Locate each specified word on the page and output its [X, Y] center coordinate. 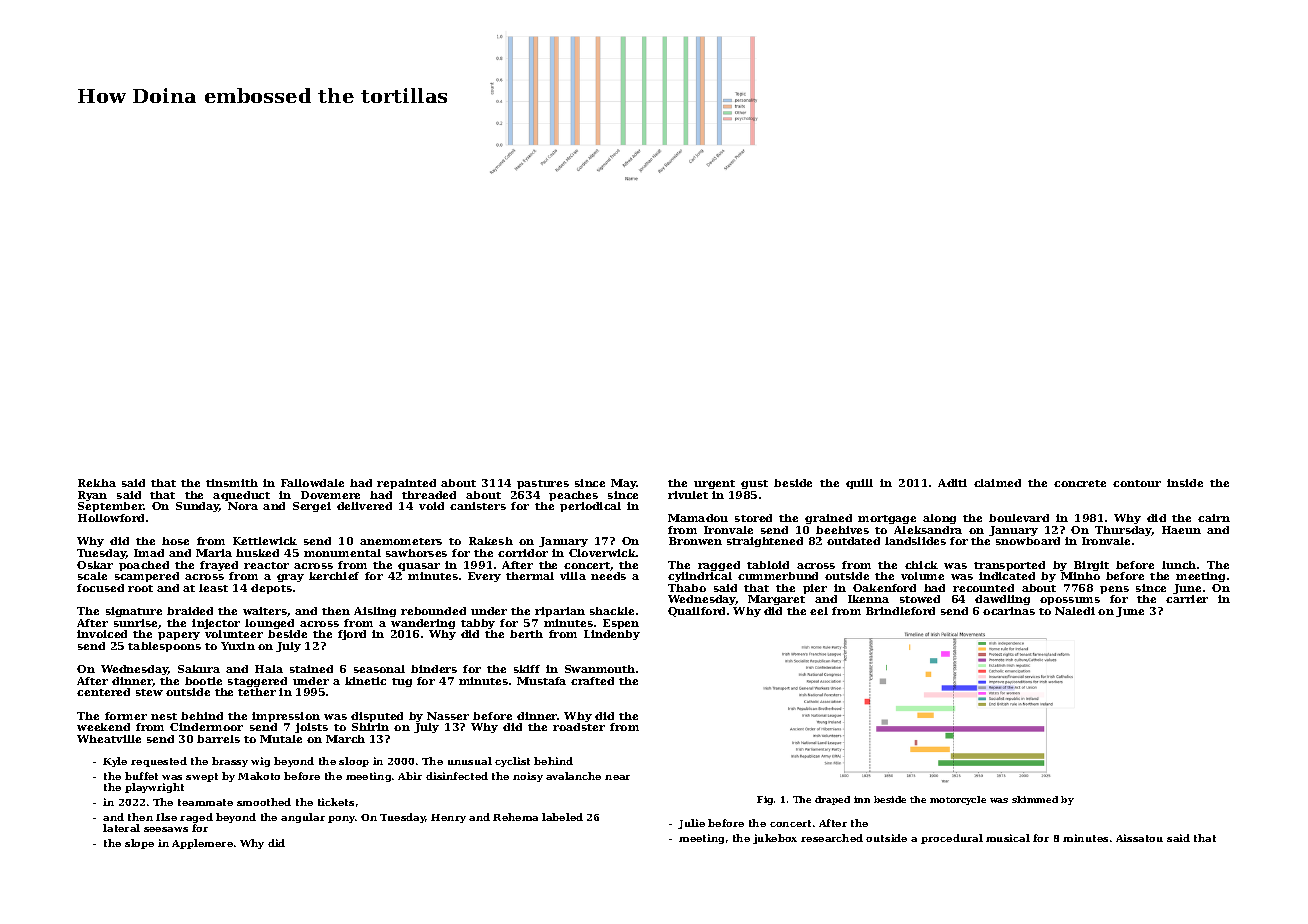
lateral [121, 828]
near [617, 777]
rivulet [688, 495]
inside [1185, 483]
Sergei [312, 507]
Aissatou [1139, 838]
